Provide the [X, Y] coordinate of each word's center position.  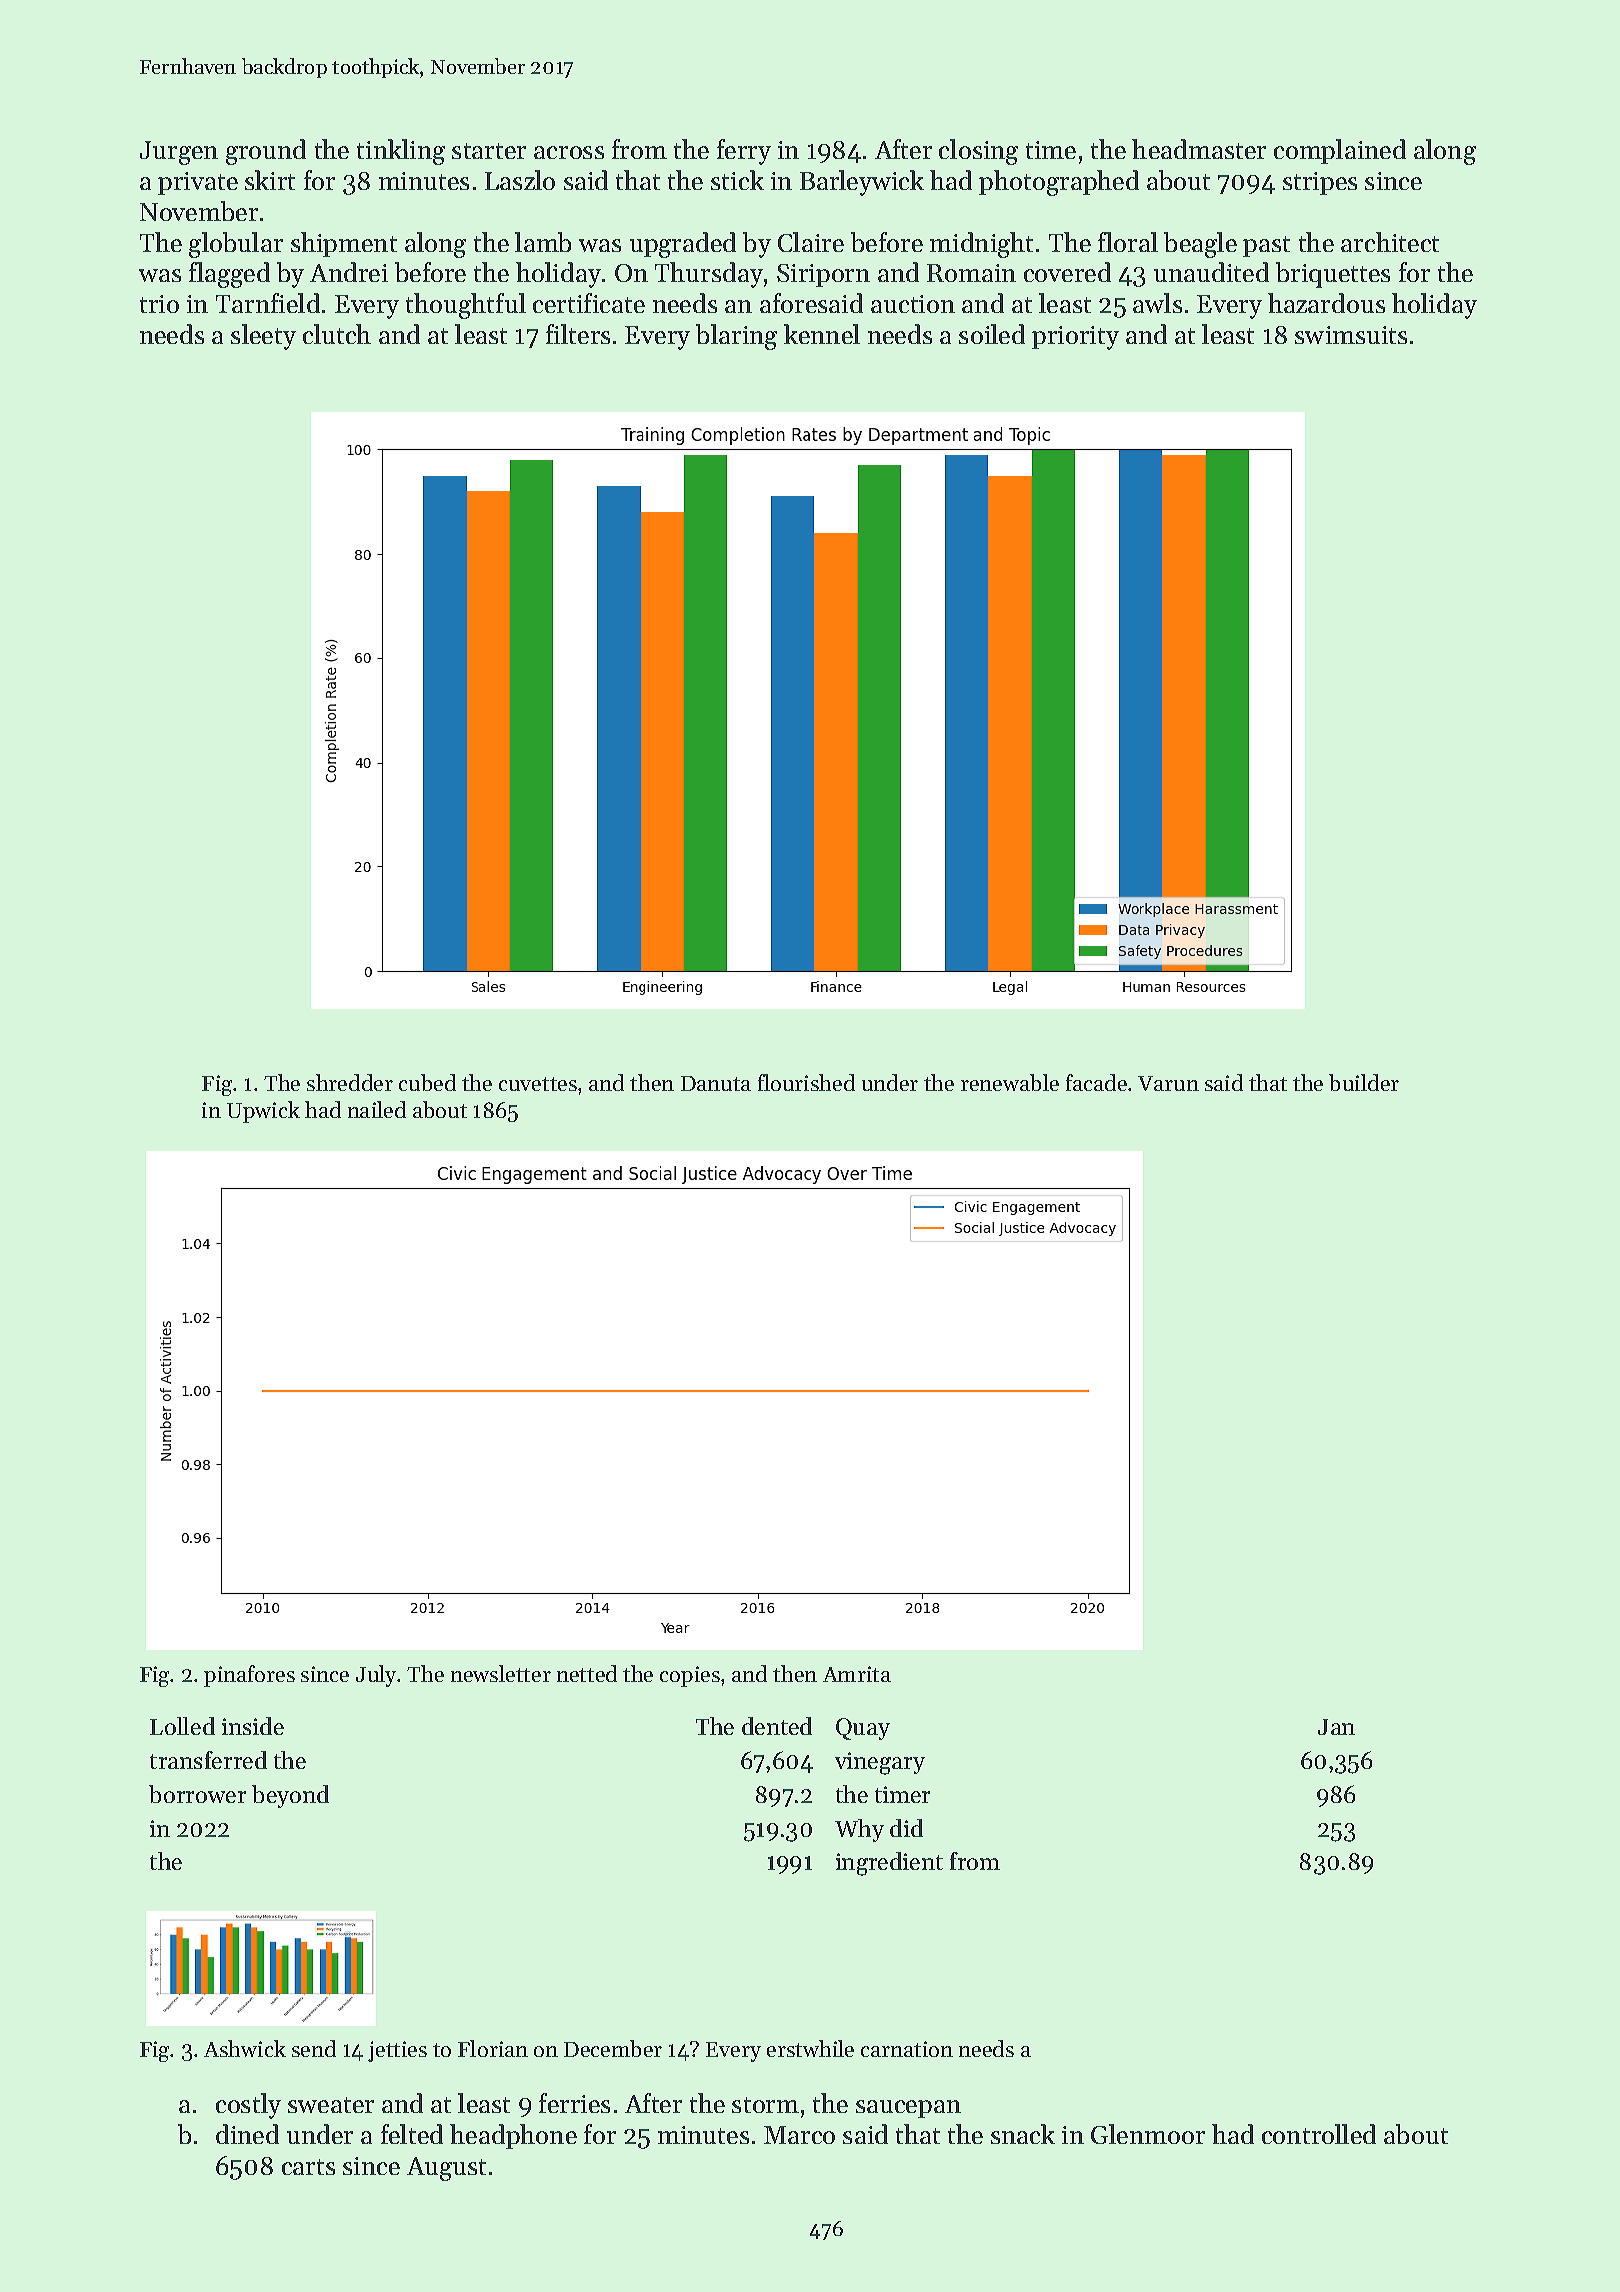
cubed [427, 1082]
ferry [744, 152]
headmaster [1199, 149]
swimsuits [1351, 335]
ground [266, 152]
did [906, 1828]
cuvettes [538, 1084]
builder [1364, 1082]
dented [777, 1726]
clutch [337, 334]
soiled [992, 334]
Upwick [263, 1112]
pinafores [249, 1676]
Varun [1168, 1083]
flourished [806, 1082]
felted [412, 2134]
